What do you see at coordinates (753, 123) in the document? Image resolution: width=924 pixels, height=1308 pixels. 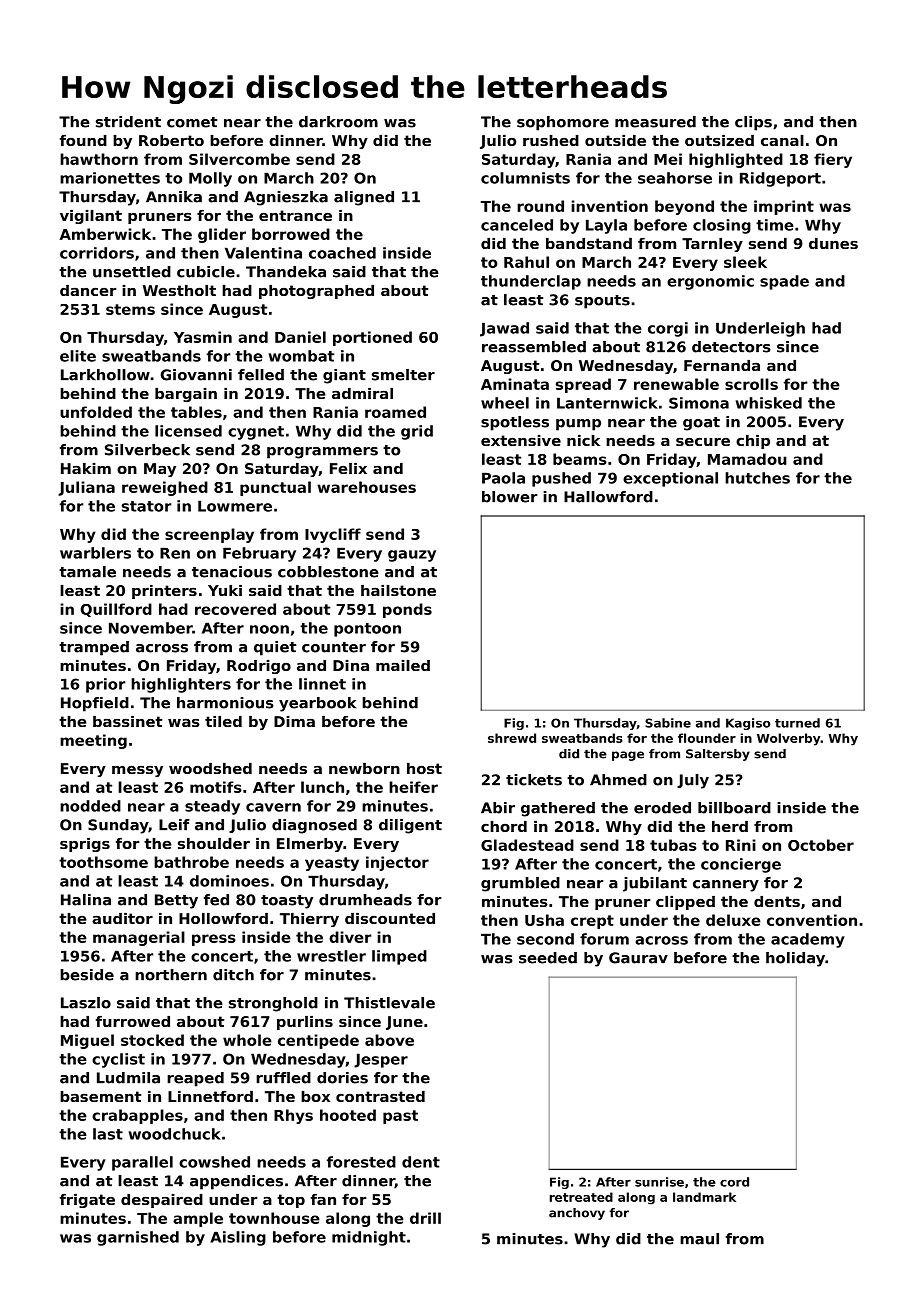 I see `clips` at bounding box center [753, 123].
